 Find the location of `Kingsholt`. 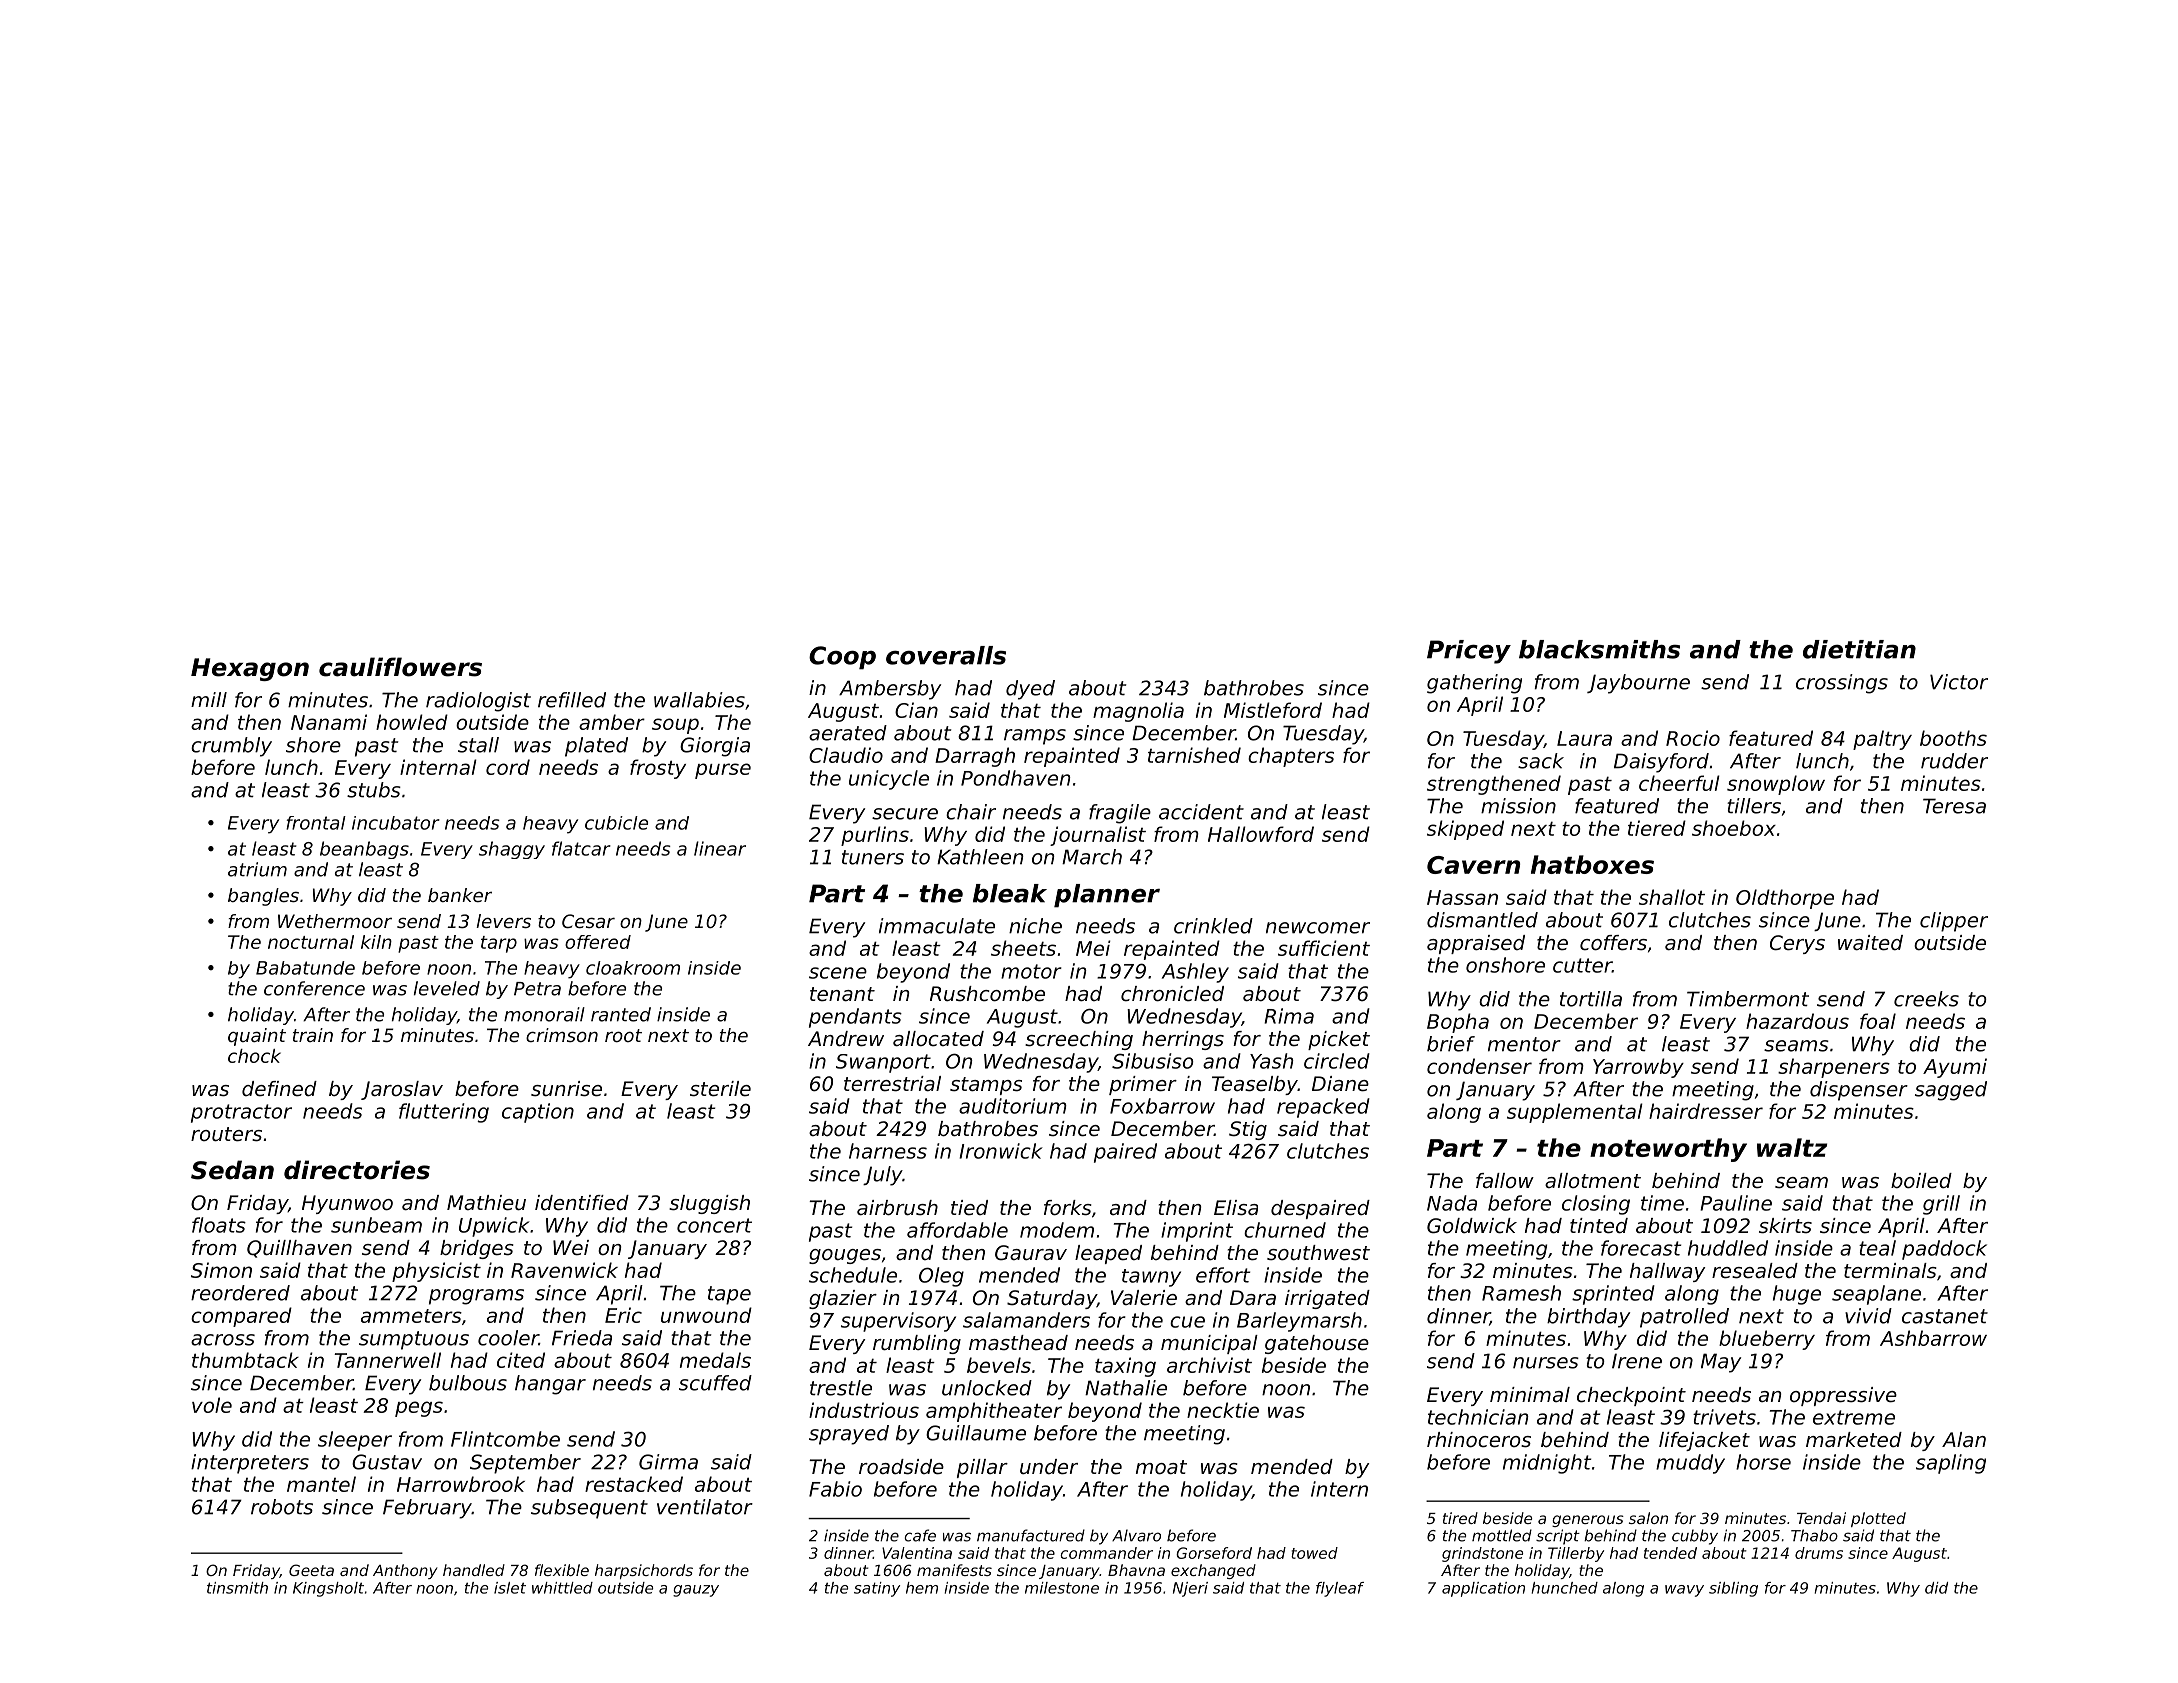

Kingsholt is located at coordinates (328, 1589).
